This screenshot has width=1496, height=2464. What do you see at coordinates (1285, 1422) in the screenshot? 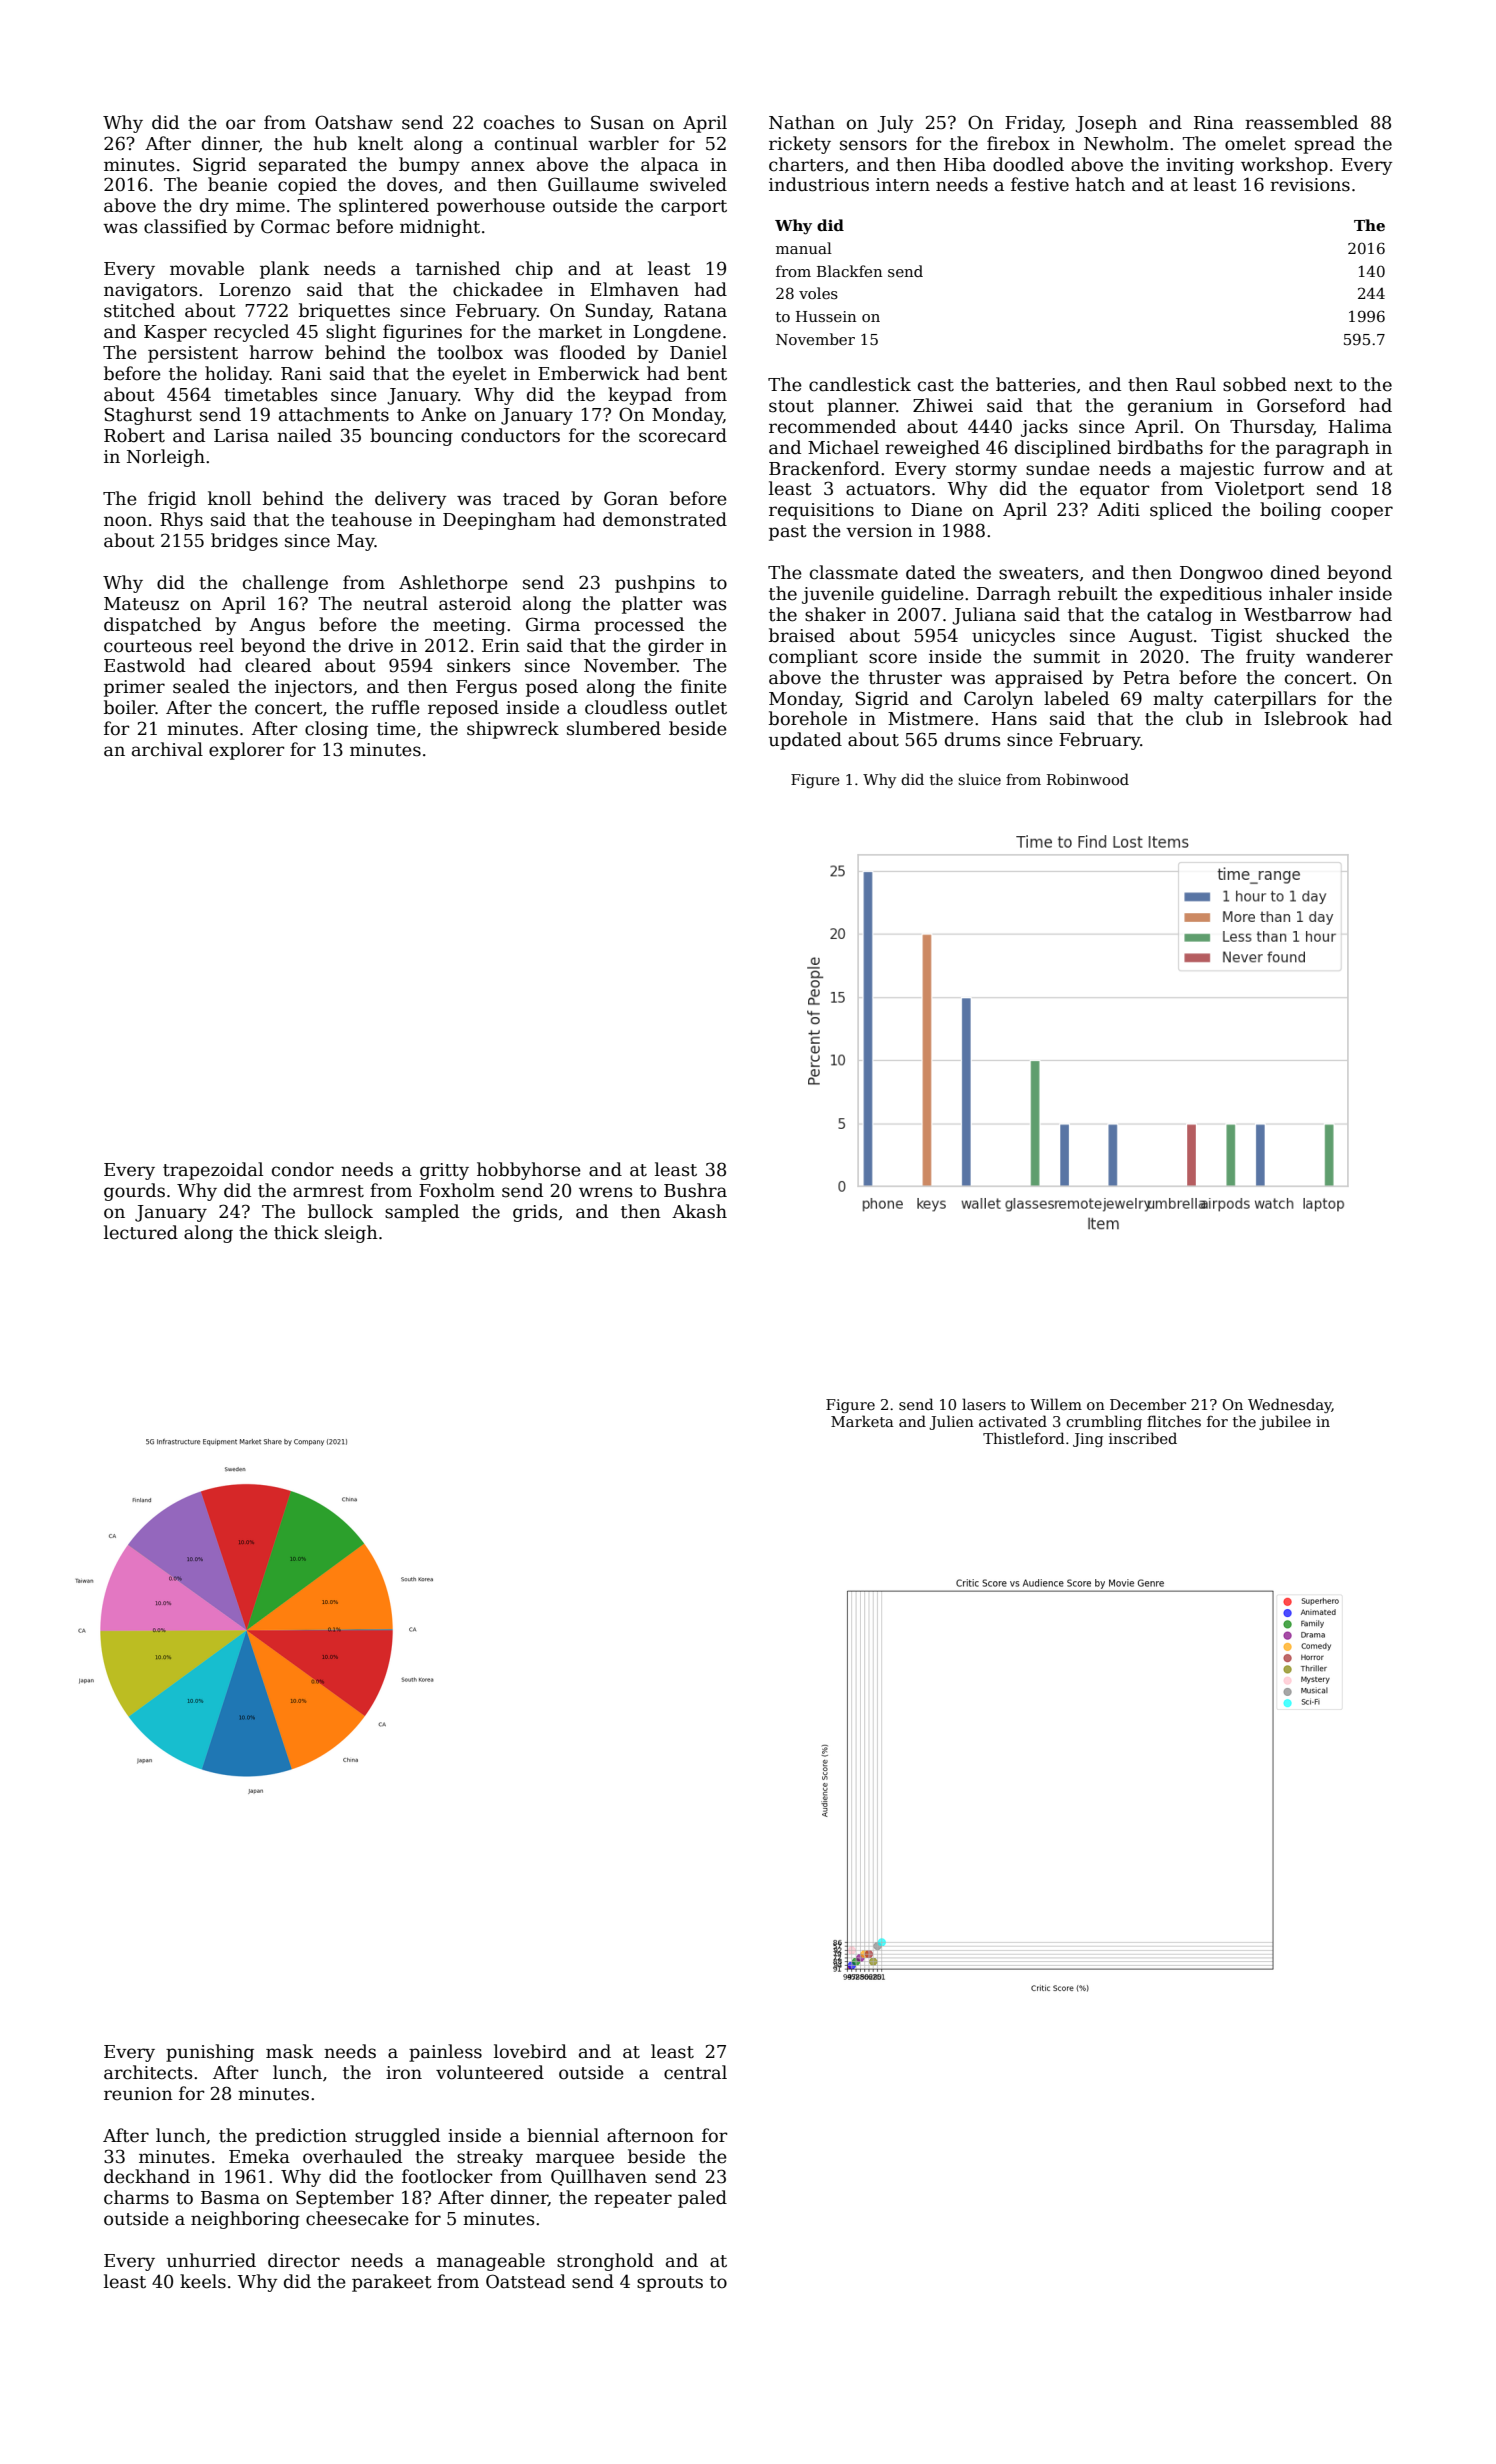
I see `jubilee` at bounding box center [1285, 1422].
